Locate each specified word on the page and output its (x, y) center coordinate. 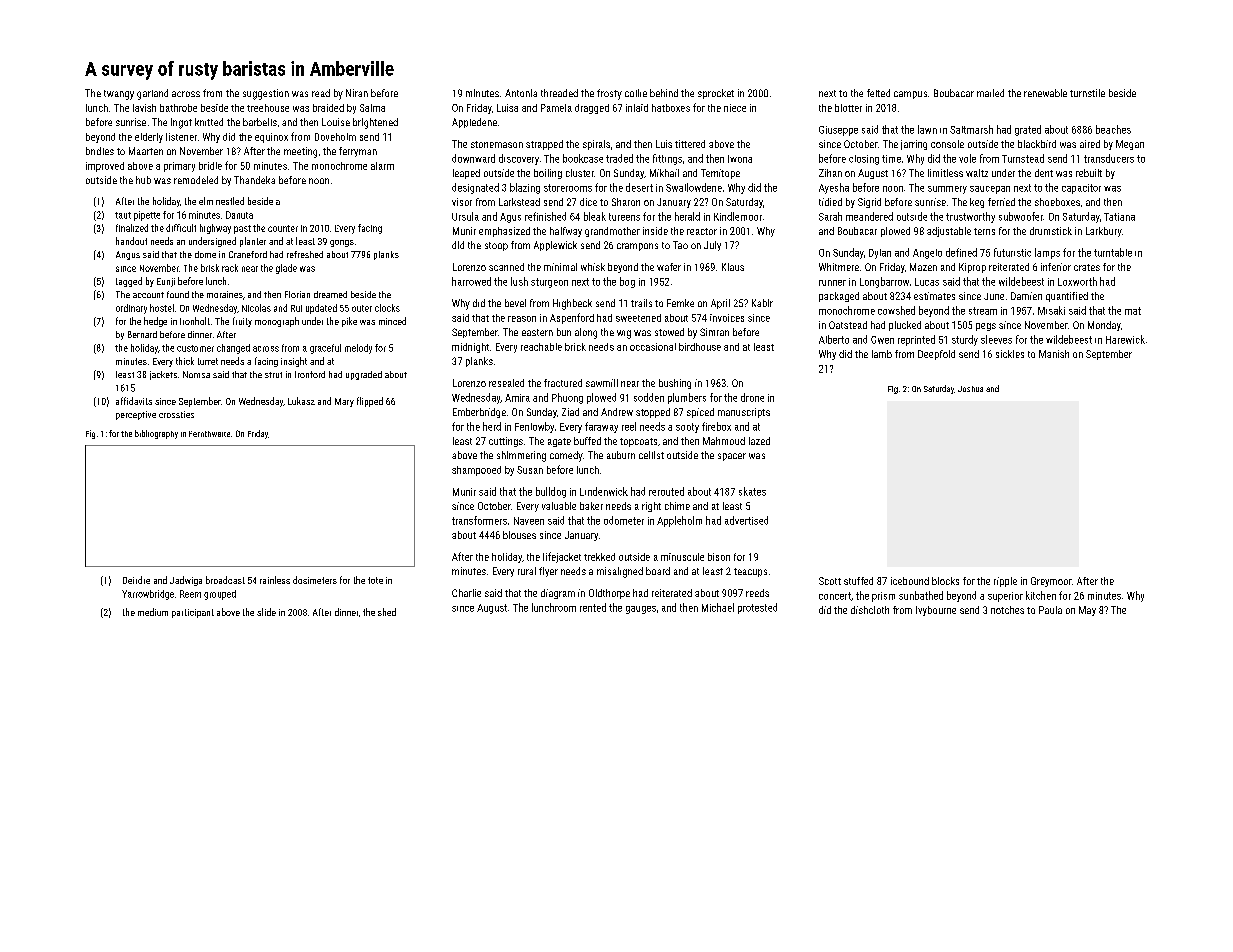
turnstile (1087, 93)
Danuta (239, 215)
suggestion (266, 94)
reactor (702, 231)
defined (961, 252)
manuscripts (744, 413)
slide (266, 612)
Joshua (970, 389)
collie (636, 93)
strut (273, 375)
